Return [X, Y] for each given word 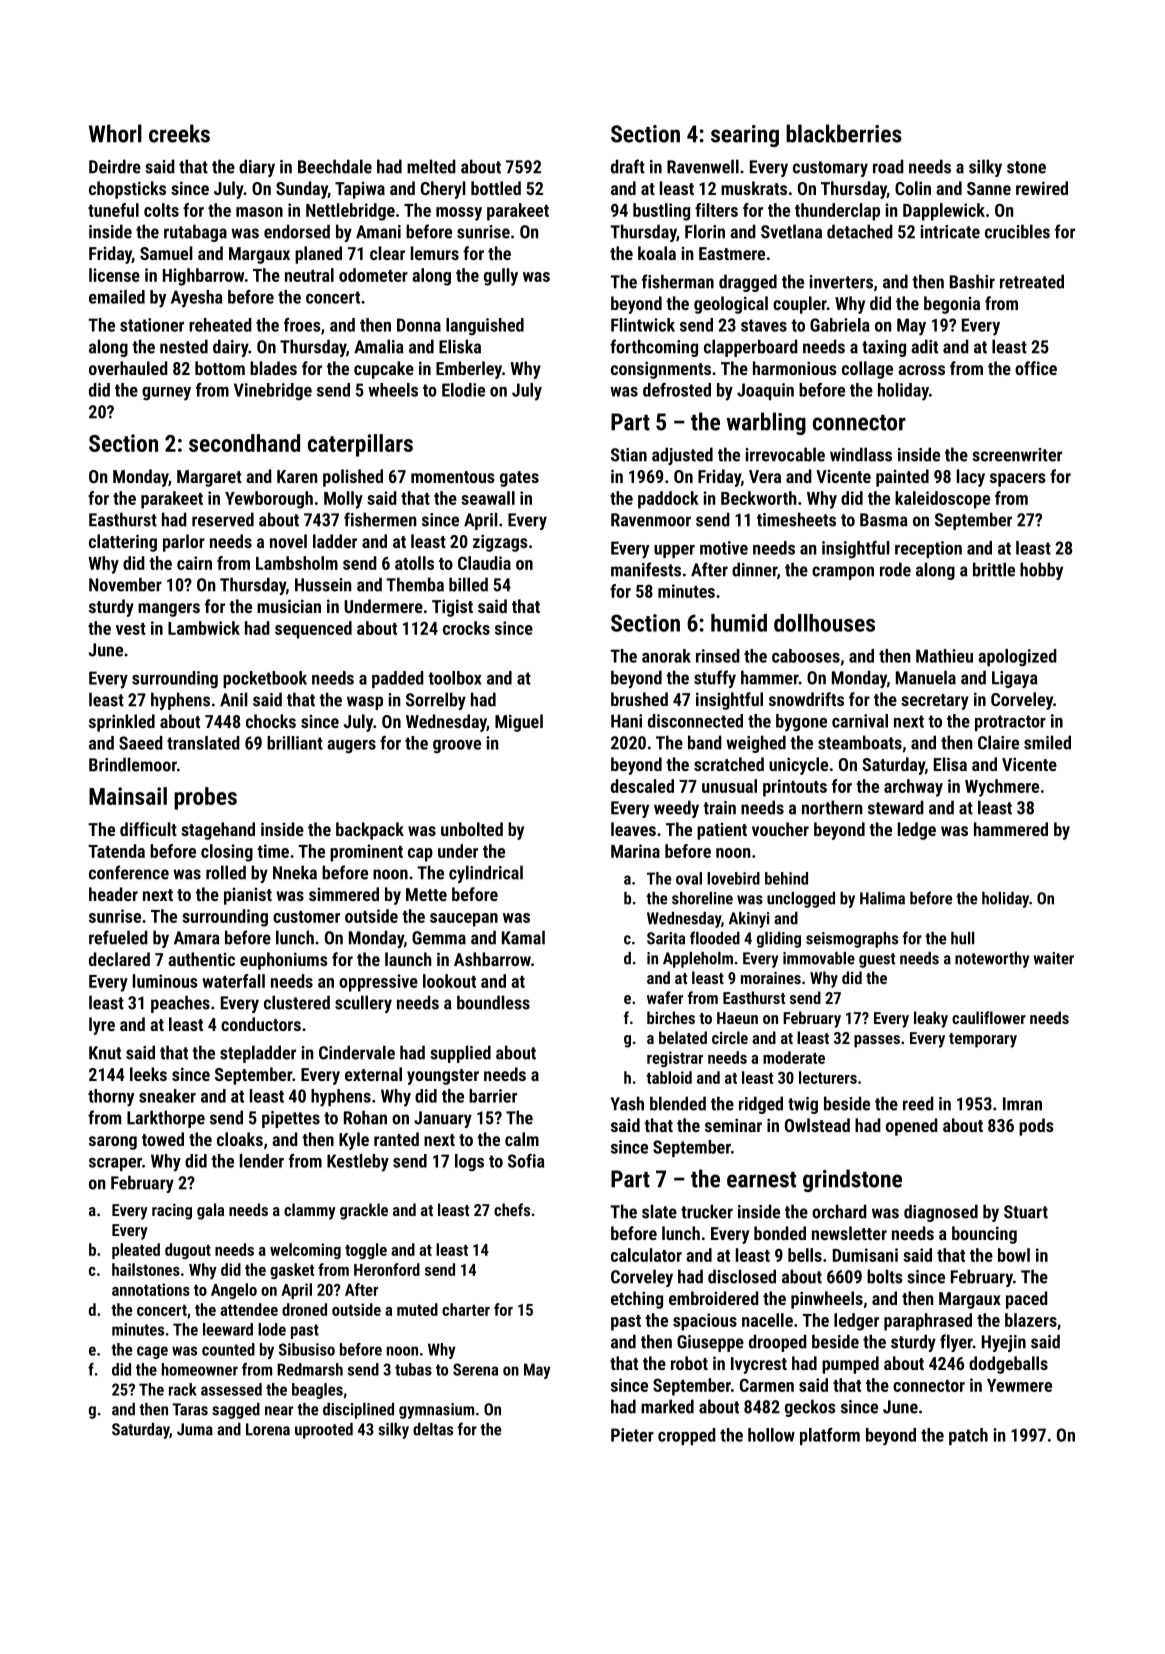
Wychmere [1002, 788]
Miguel [519, 723]
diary [257, 168]
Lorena [268, 1429]
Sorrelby [436, 701]
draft [628, 166]
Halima [882, 898]
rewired [1042, 188]
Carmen [767, 1385]
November [125, 584]
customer [306, 917]
